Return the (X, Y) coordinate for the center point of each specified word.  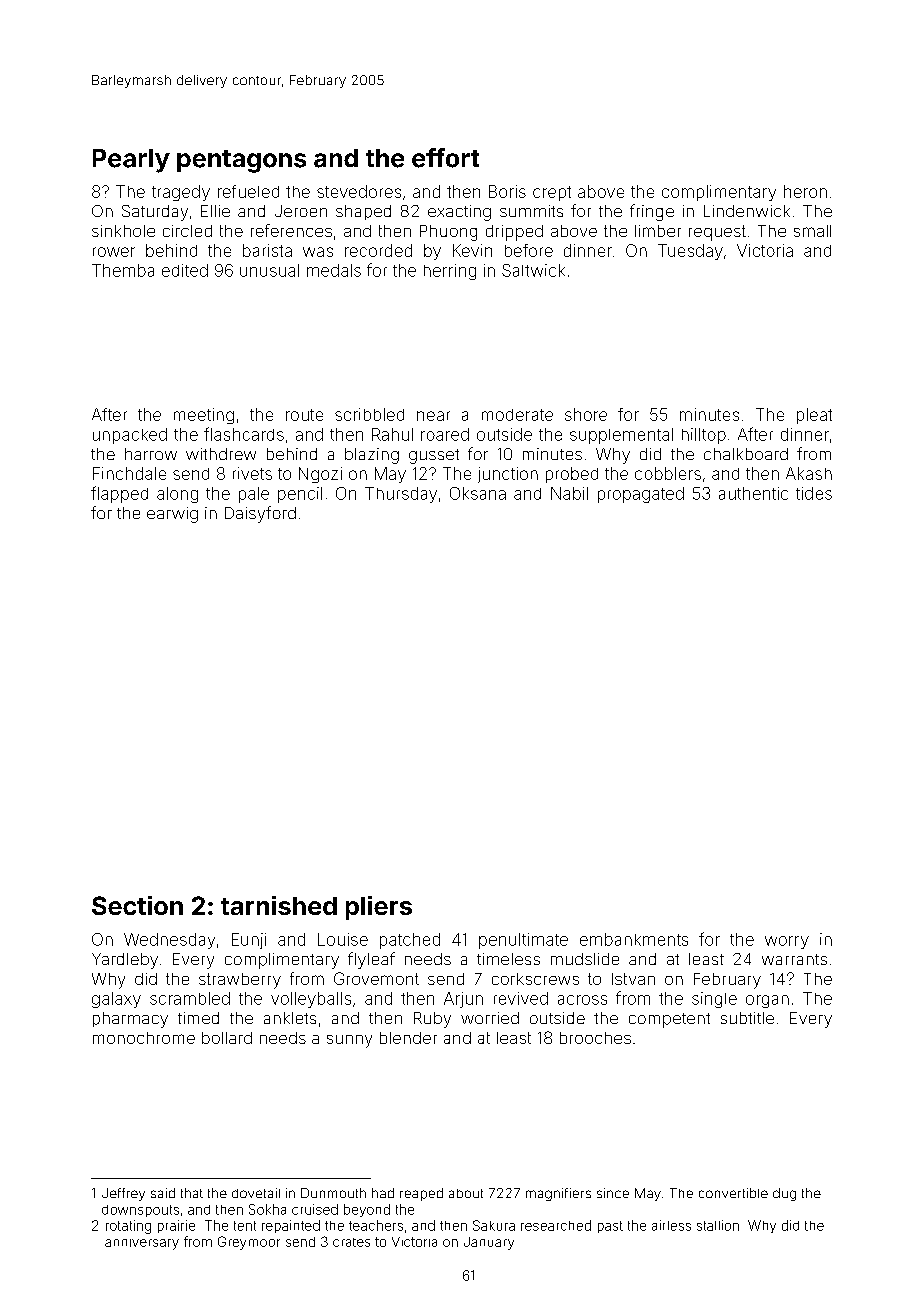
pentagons (241, 161)
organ (767, 1001)
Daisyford (260, 514)
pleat (814, 416)
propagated (641, 495)
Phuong (448, 233)
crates (351, 1242)
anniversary (142, 1244)
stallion (718, 1225)
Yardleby (125, 961)
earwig (172, 515)
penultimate (523, 941)
